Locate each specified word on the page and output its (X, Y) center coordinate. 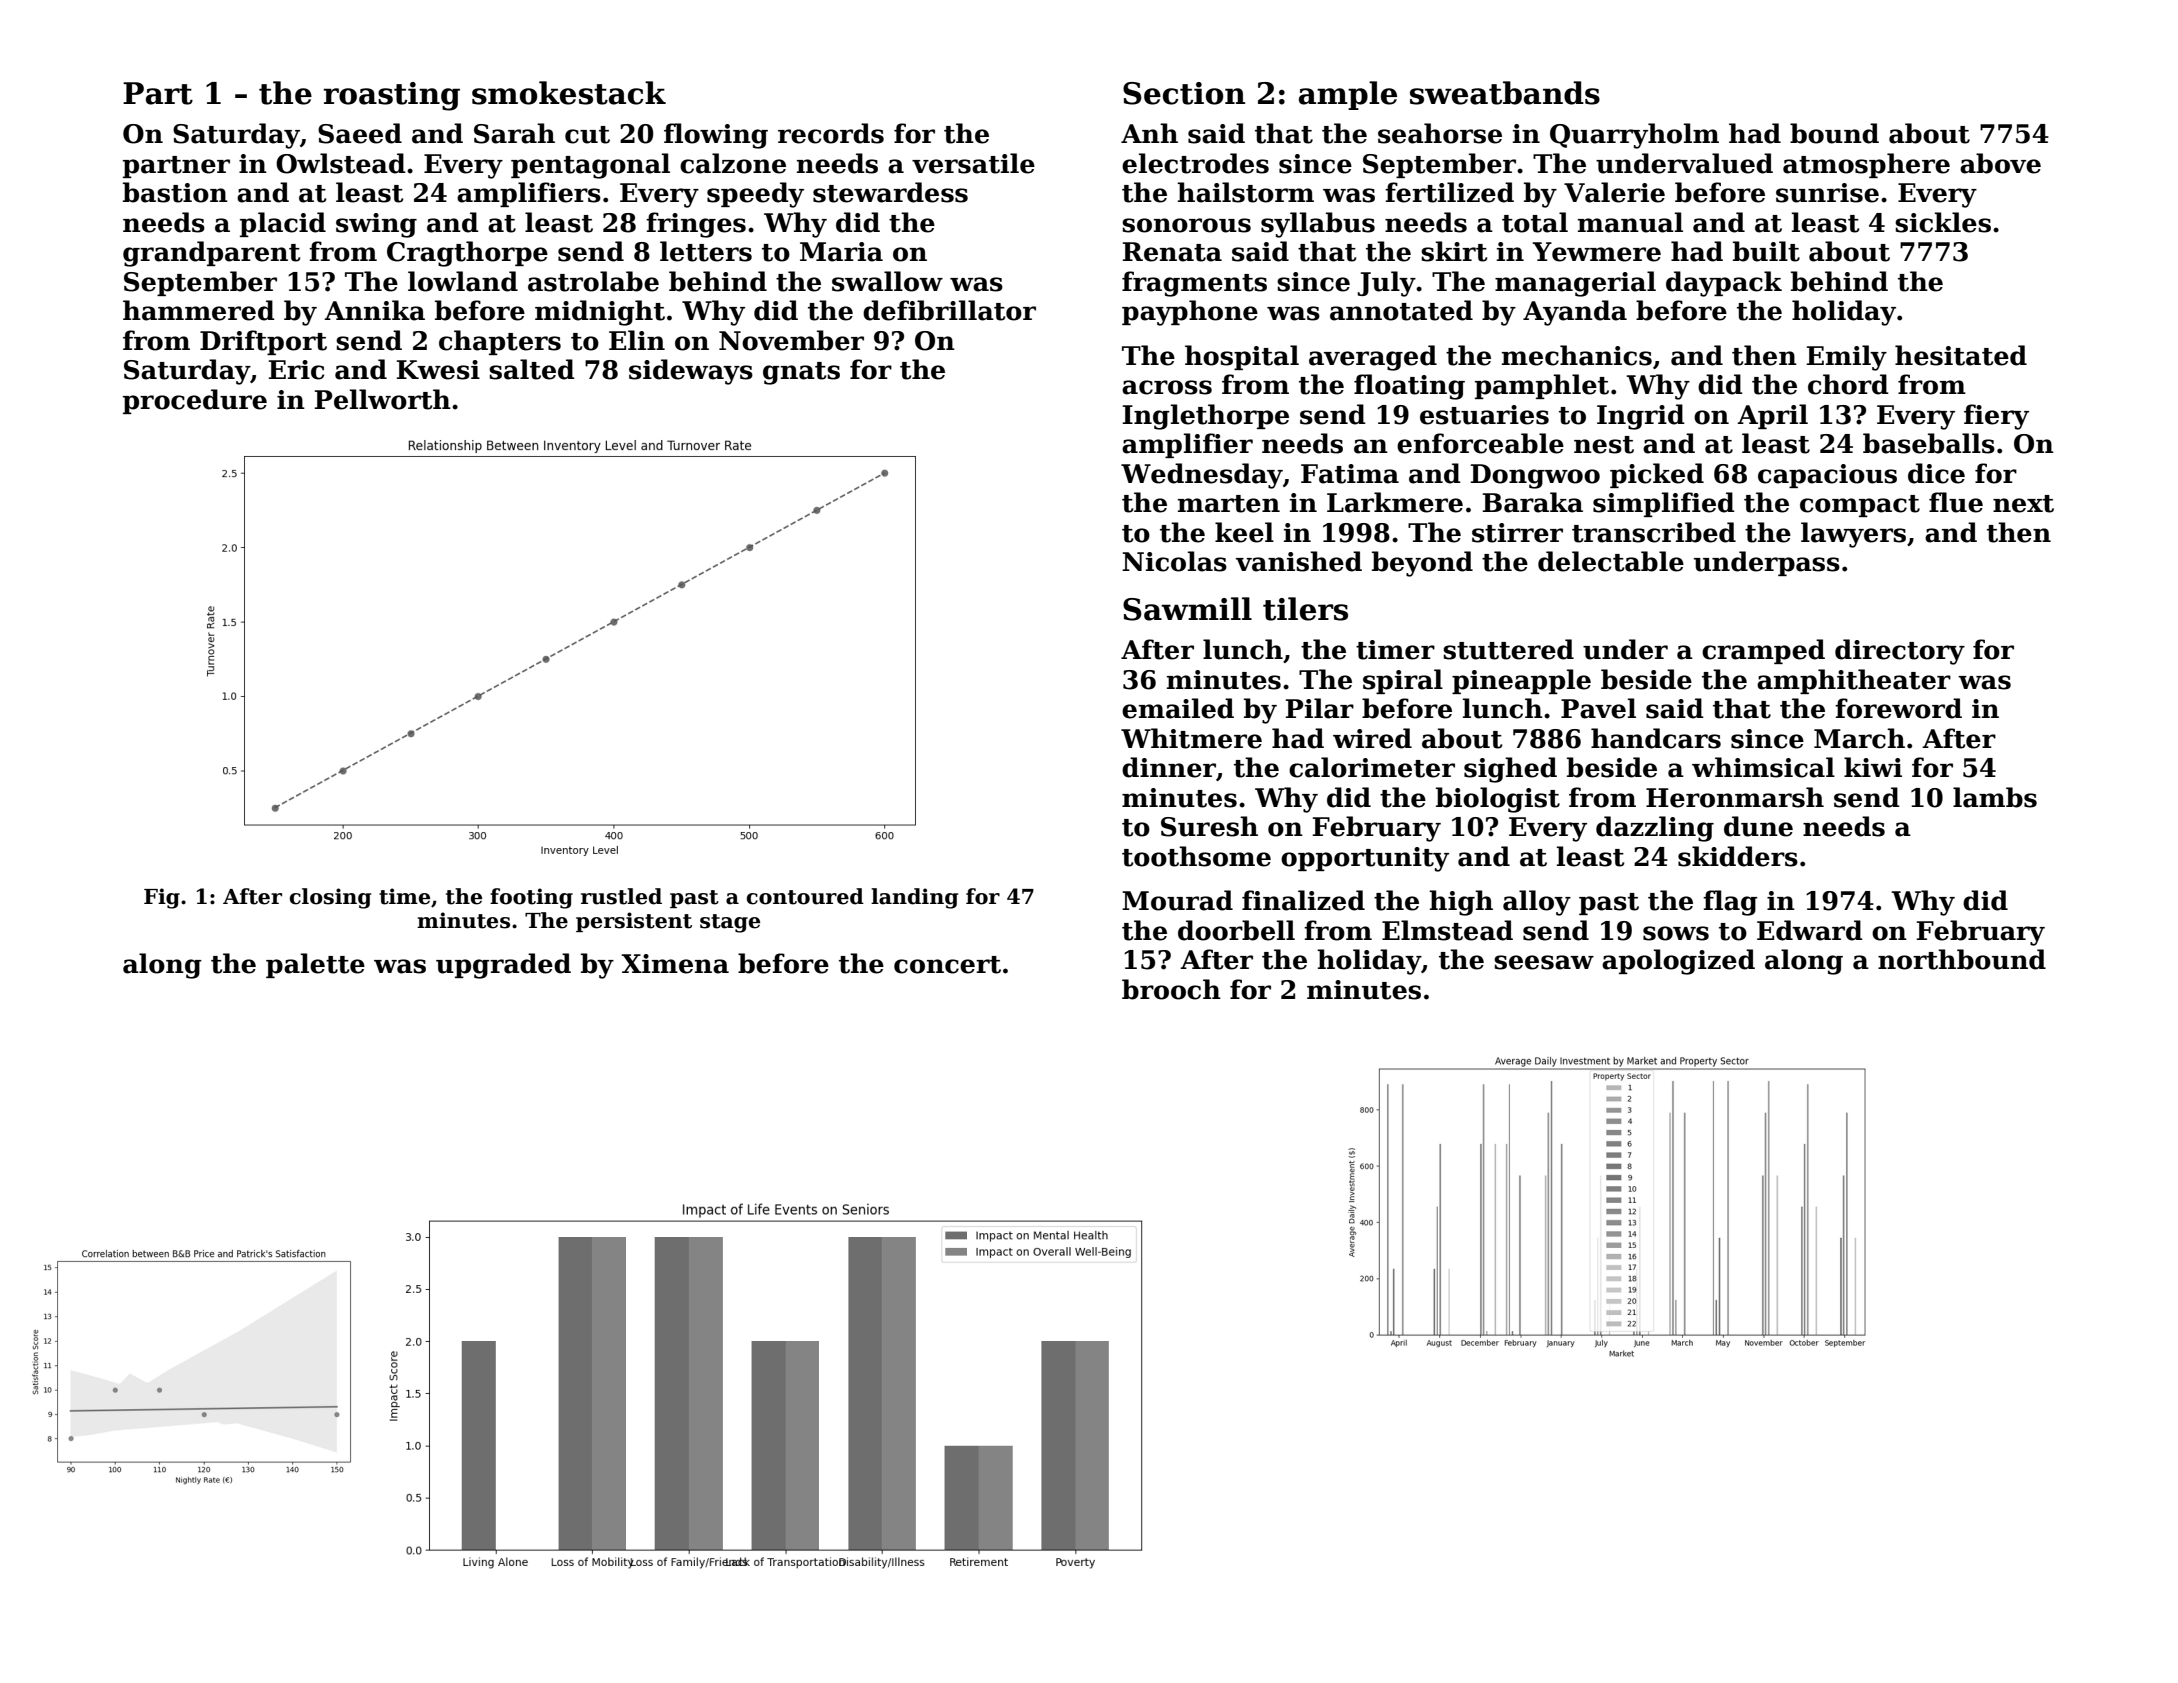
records (831, 133)
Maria (841, 252)
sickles (1943, 222)
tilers (1305, 609)
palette (315, 965)
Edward (1810, 930)
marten (1229, 504)
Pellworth (383, 399)
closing (330, 898)
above (2000, 163)
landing (914, 898)
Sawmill (1187, 609)
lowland (463, 281)
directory (1900, 652)
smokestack (569, 93)
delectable (1611, 561)
